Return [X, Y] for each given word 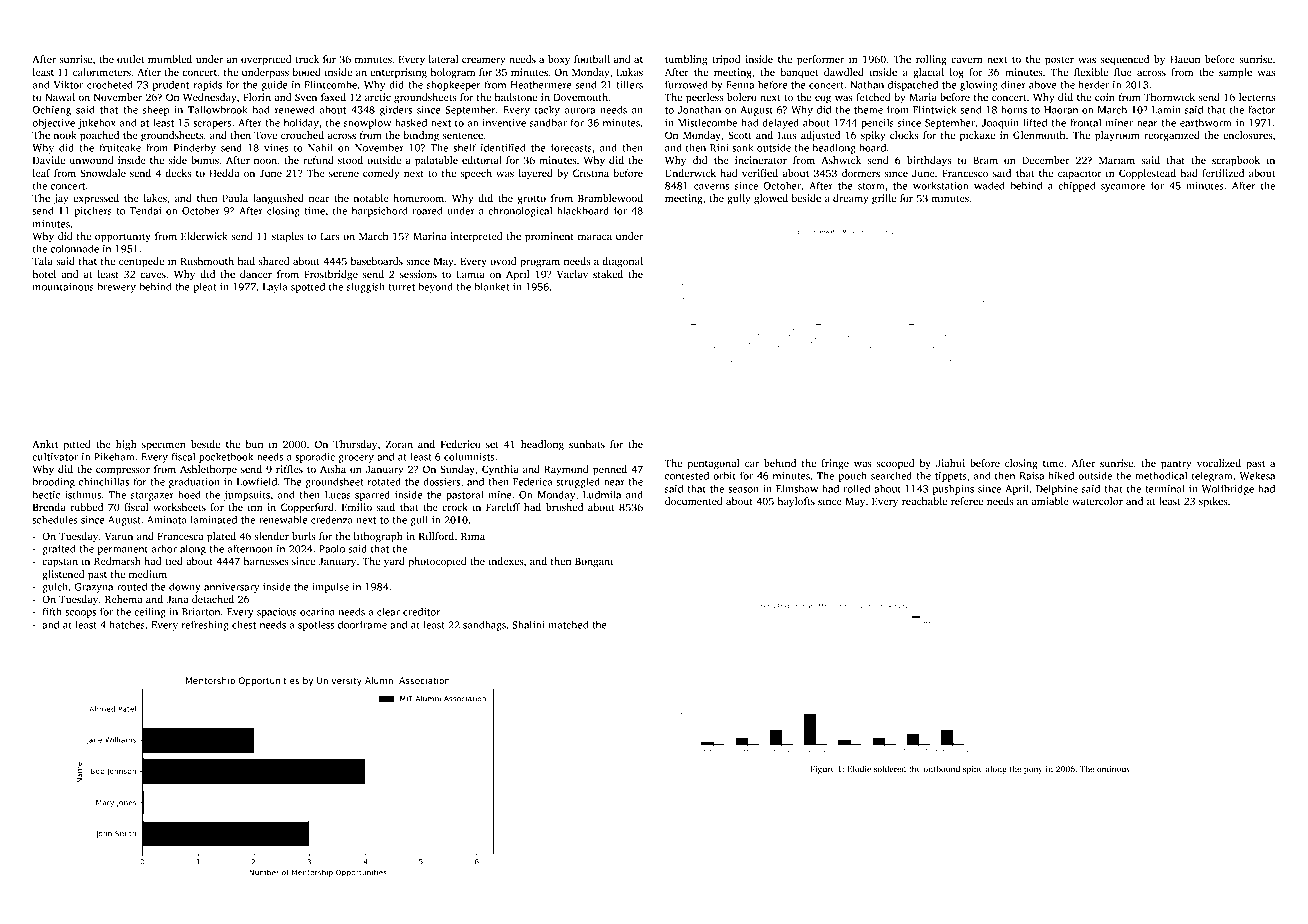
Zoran [399, 444]
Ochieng [52, 110]
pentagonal [713, 464]
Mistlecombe [707, 122]
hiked [1061, 475]
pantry [1176, 465]
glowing [979, 85]
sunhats [587, 444]
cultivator [55, 456]
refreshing [205, 625]
